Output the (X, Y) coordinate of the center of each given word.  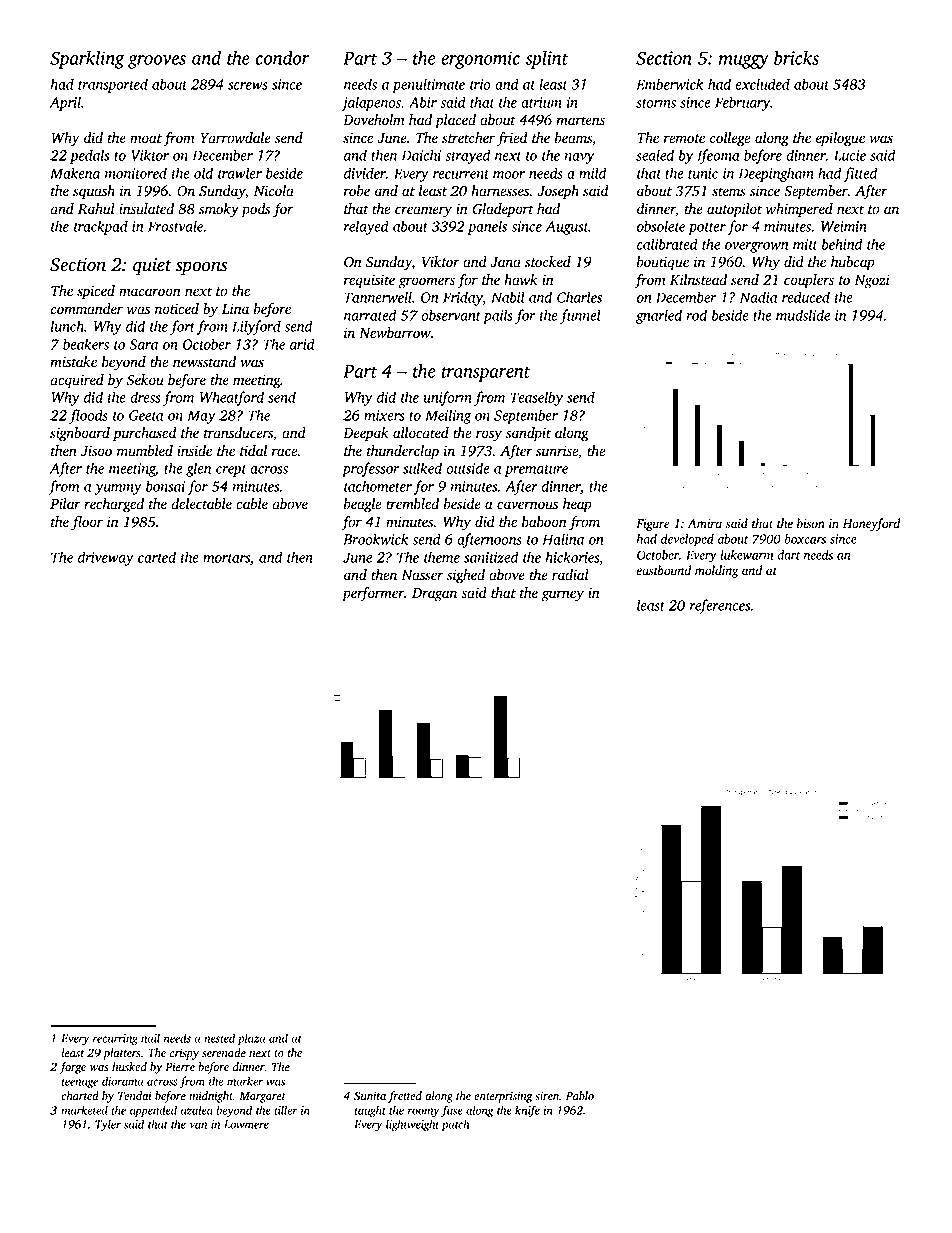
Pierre (180, 1066)
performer (373, 594)
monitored (136, 173)
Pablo (580, 1096)
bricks (796, 57)
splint (547, 59)
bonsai (165, 486)
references (720, 606)
